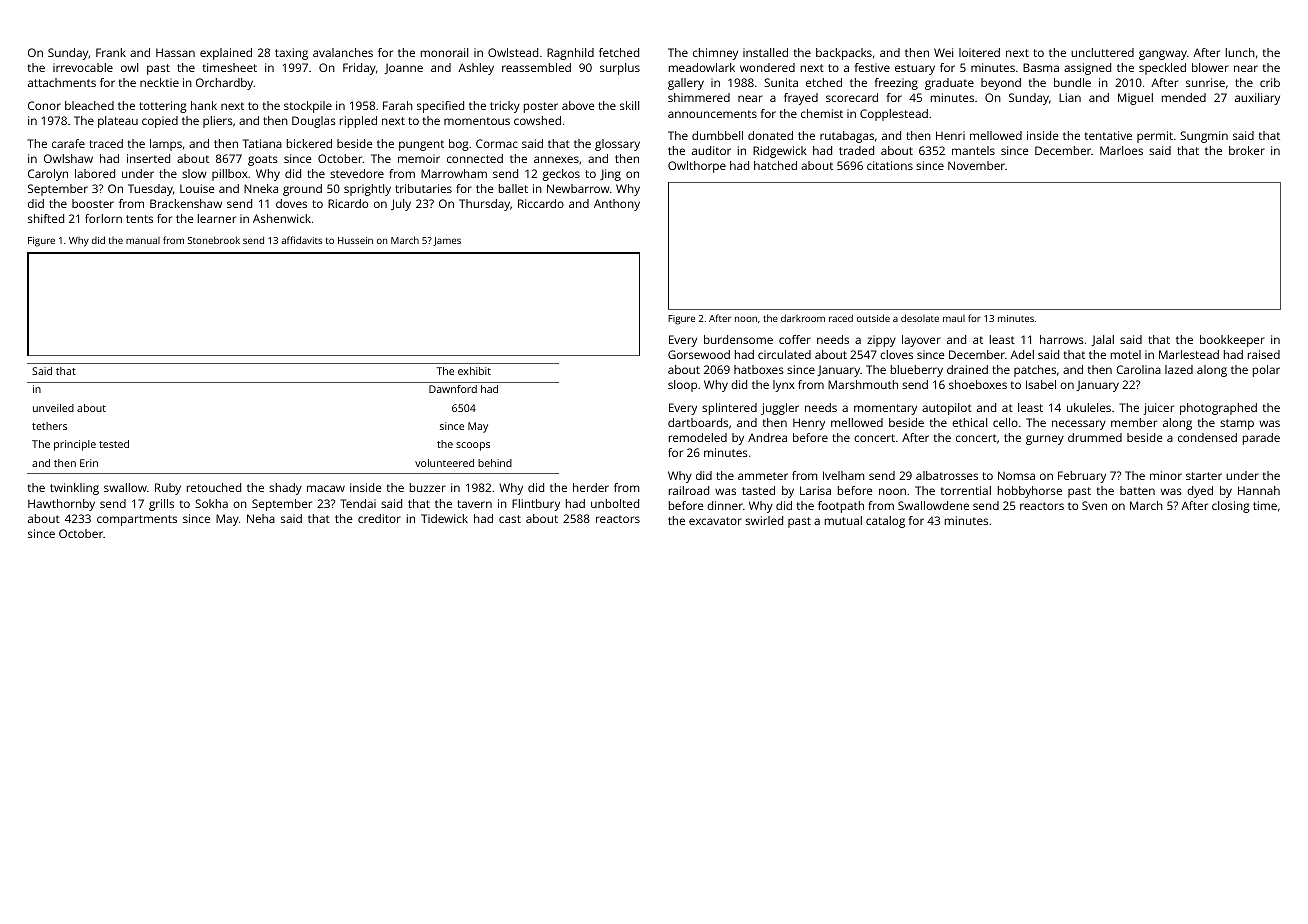 The width and height of the document is (1308, 924). What do you see at coordinates (698, 422) in the document?
I see `dartboards` at bounding box center [698, 422].
